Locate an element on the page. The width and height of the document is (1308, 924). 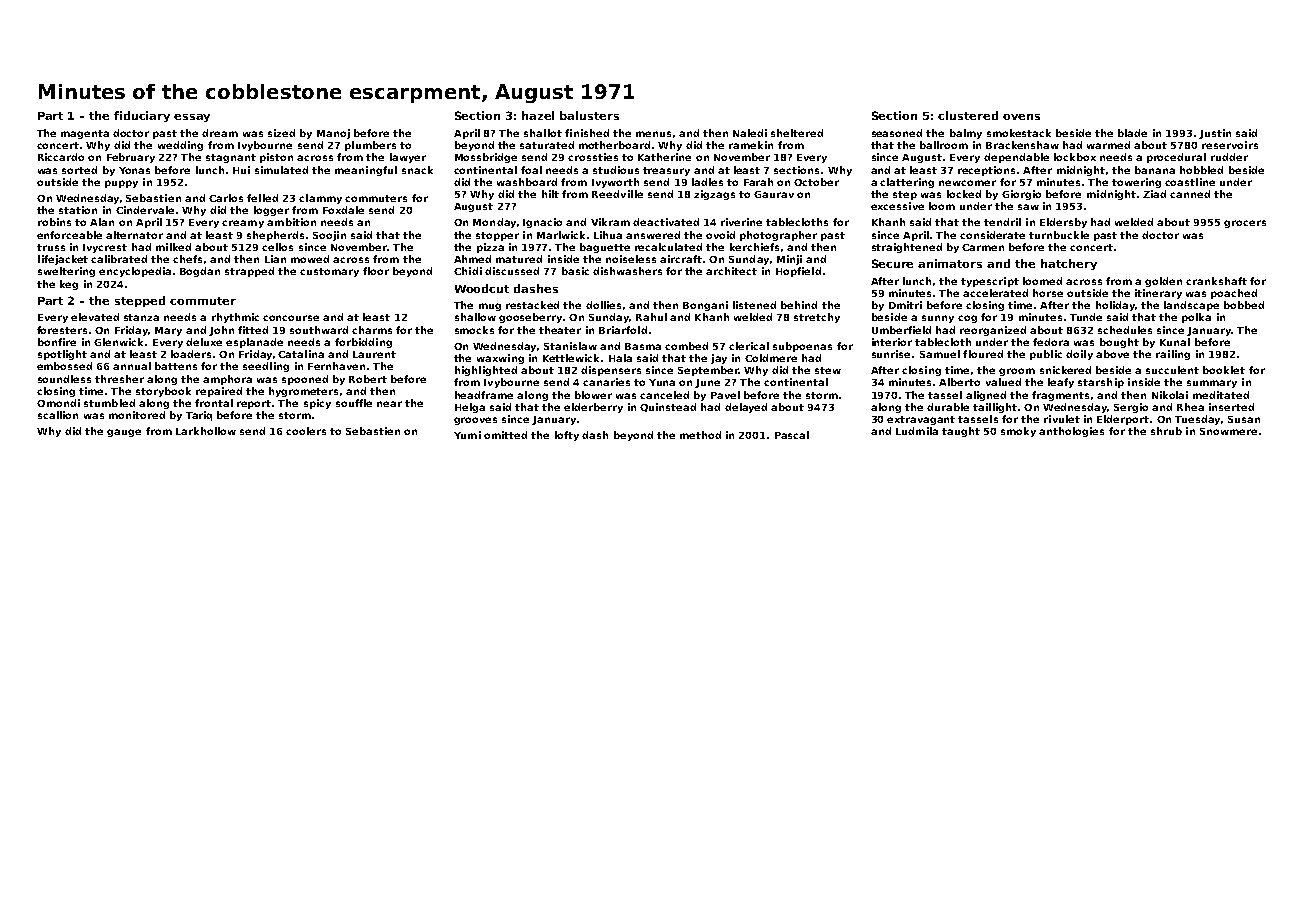
elevated is located at coordinates (95, 317).
